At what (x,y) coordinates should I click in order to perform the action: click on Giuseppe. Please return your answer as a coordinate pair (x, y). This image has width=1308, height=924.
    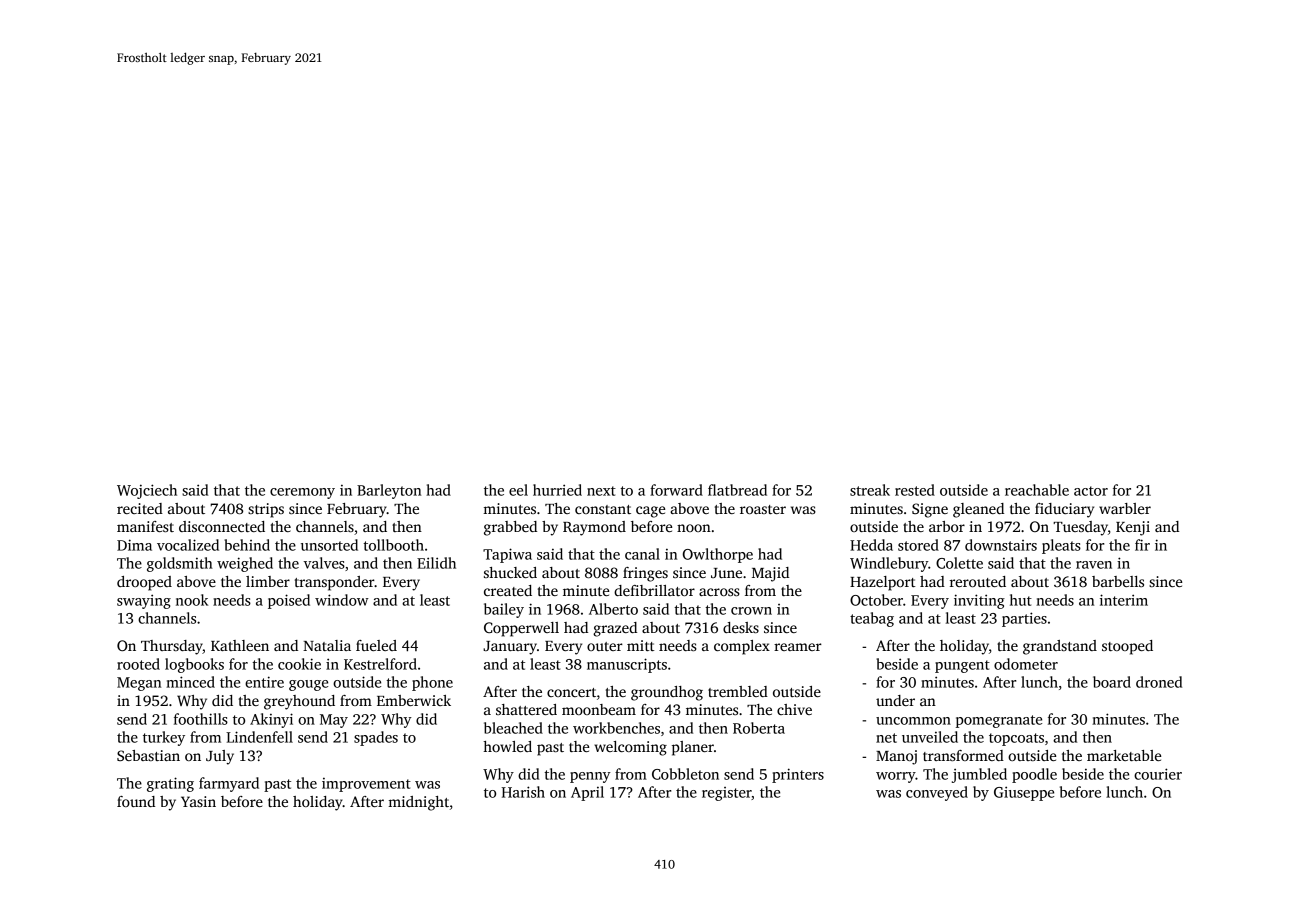
    Looking at the image, I should click on (1024, 793).
